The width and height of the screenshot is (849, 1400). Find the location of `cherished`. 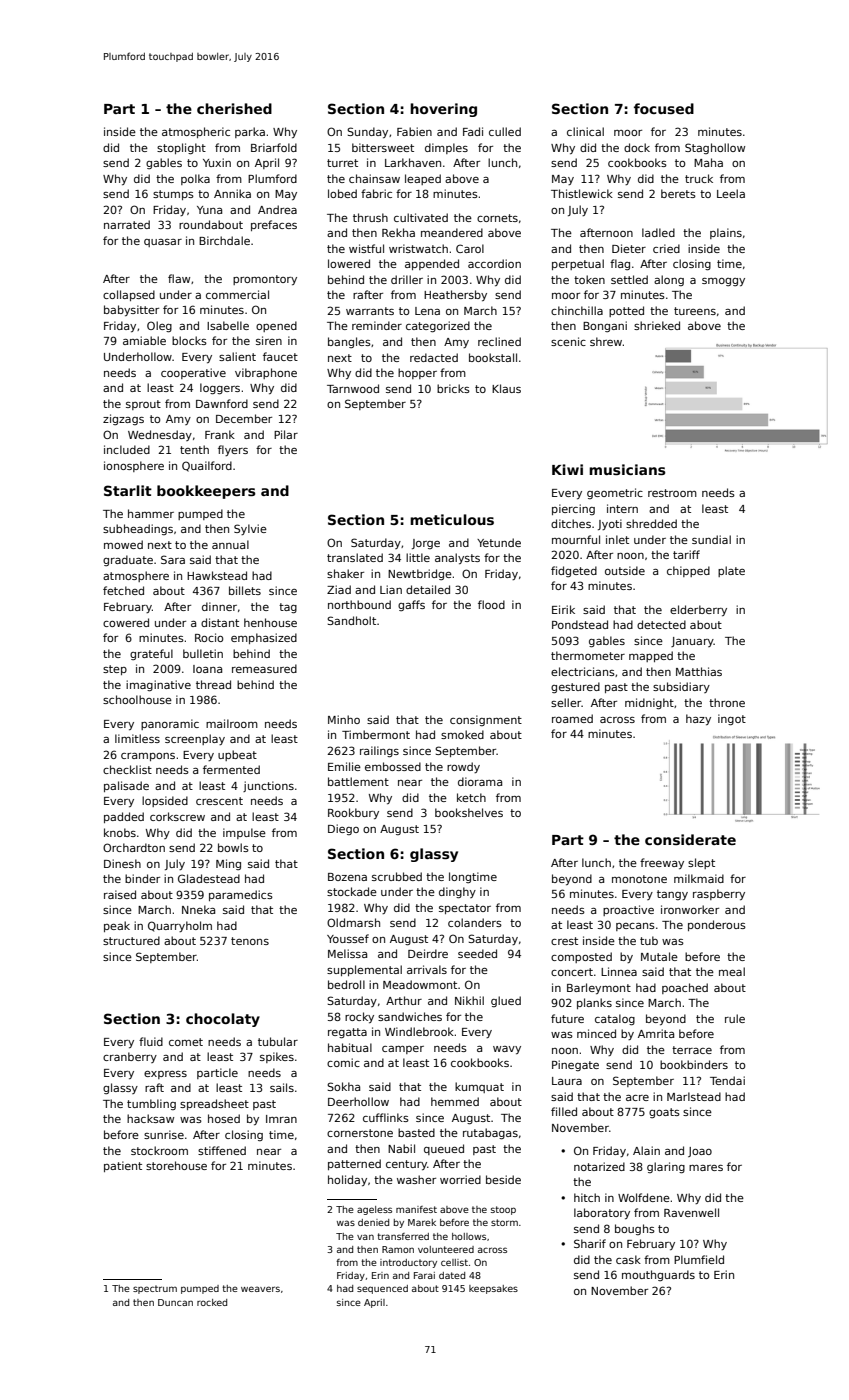

cherished is located at coordinates (234, 108).
